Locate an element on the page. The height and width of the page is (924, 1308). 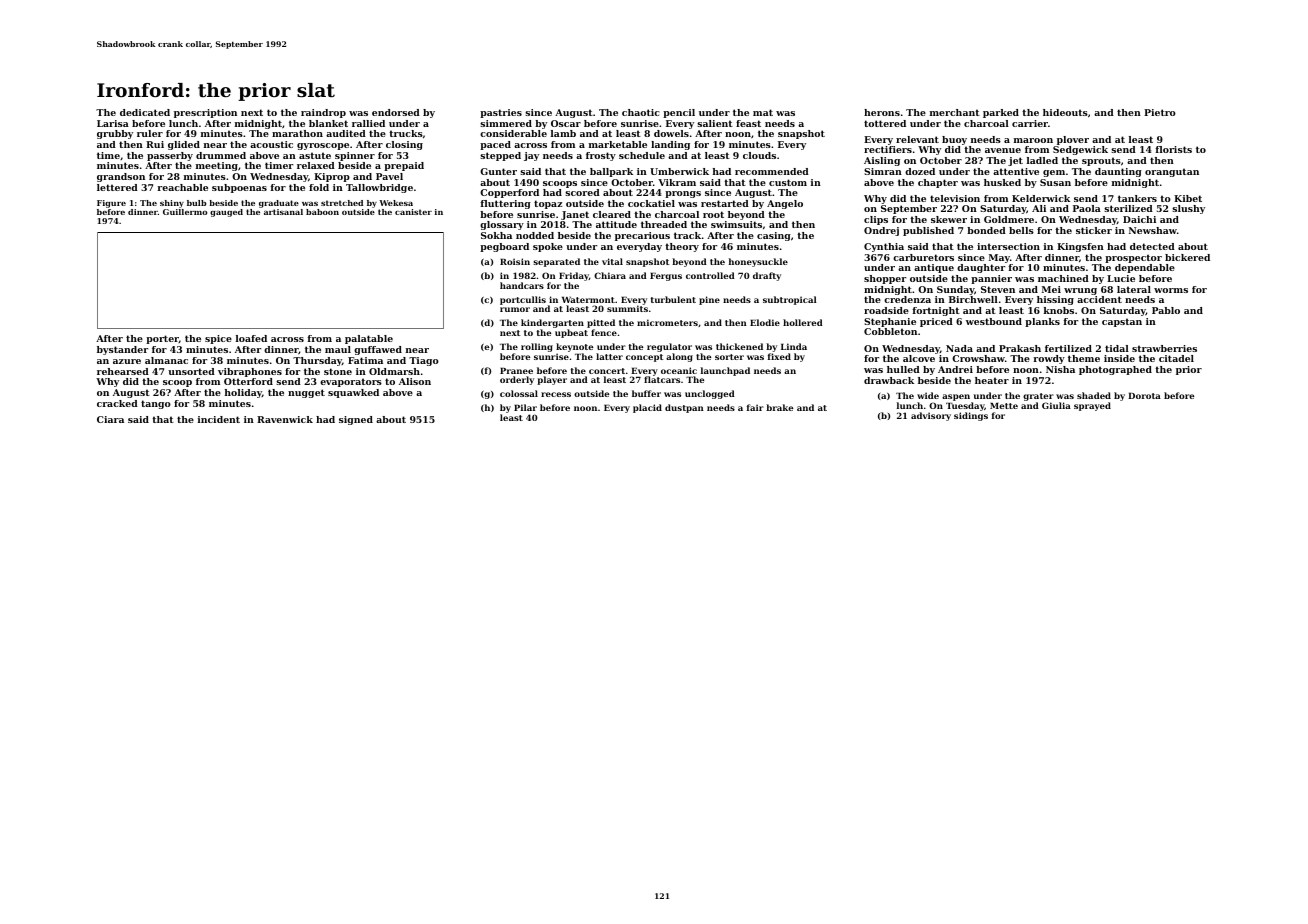
orangutan is located at coordinates (1172, 172).
